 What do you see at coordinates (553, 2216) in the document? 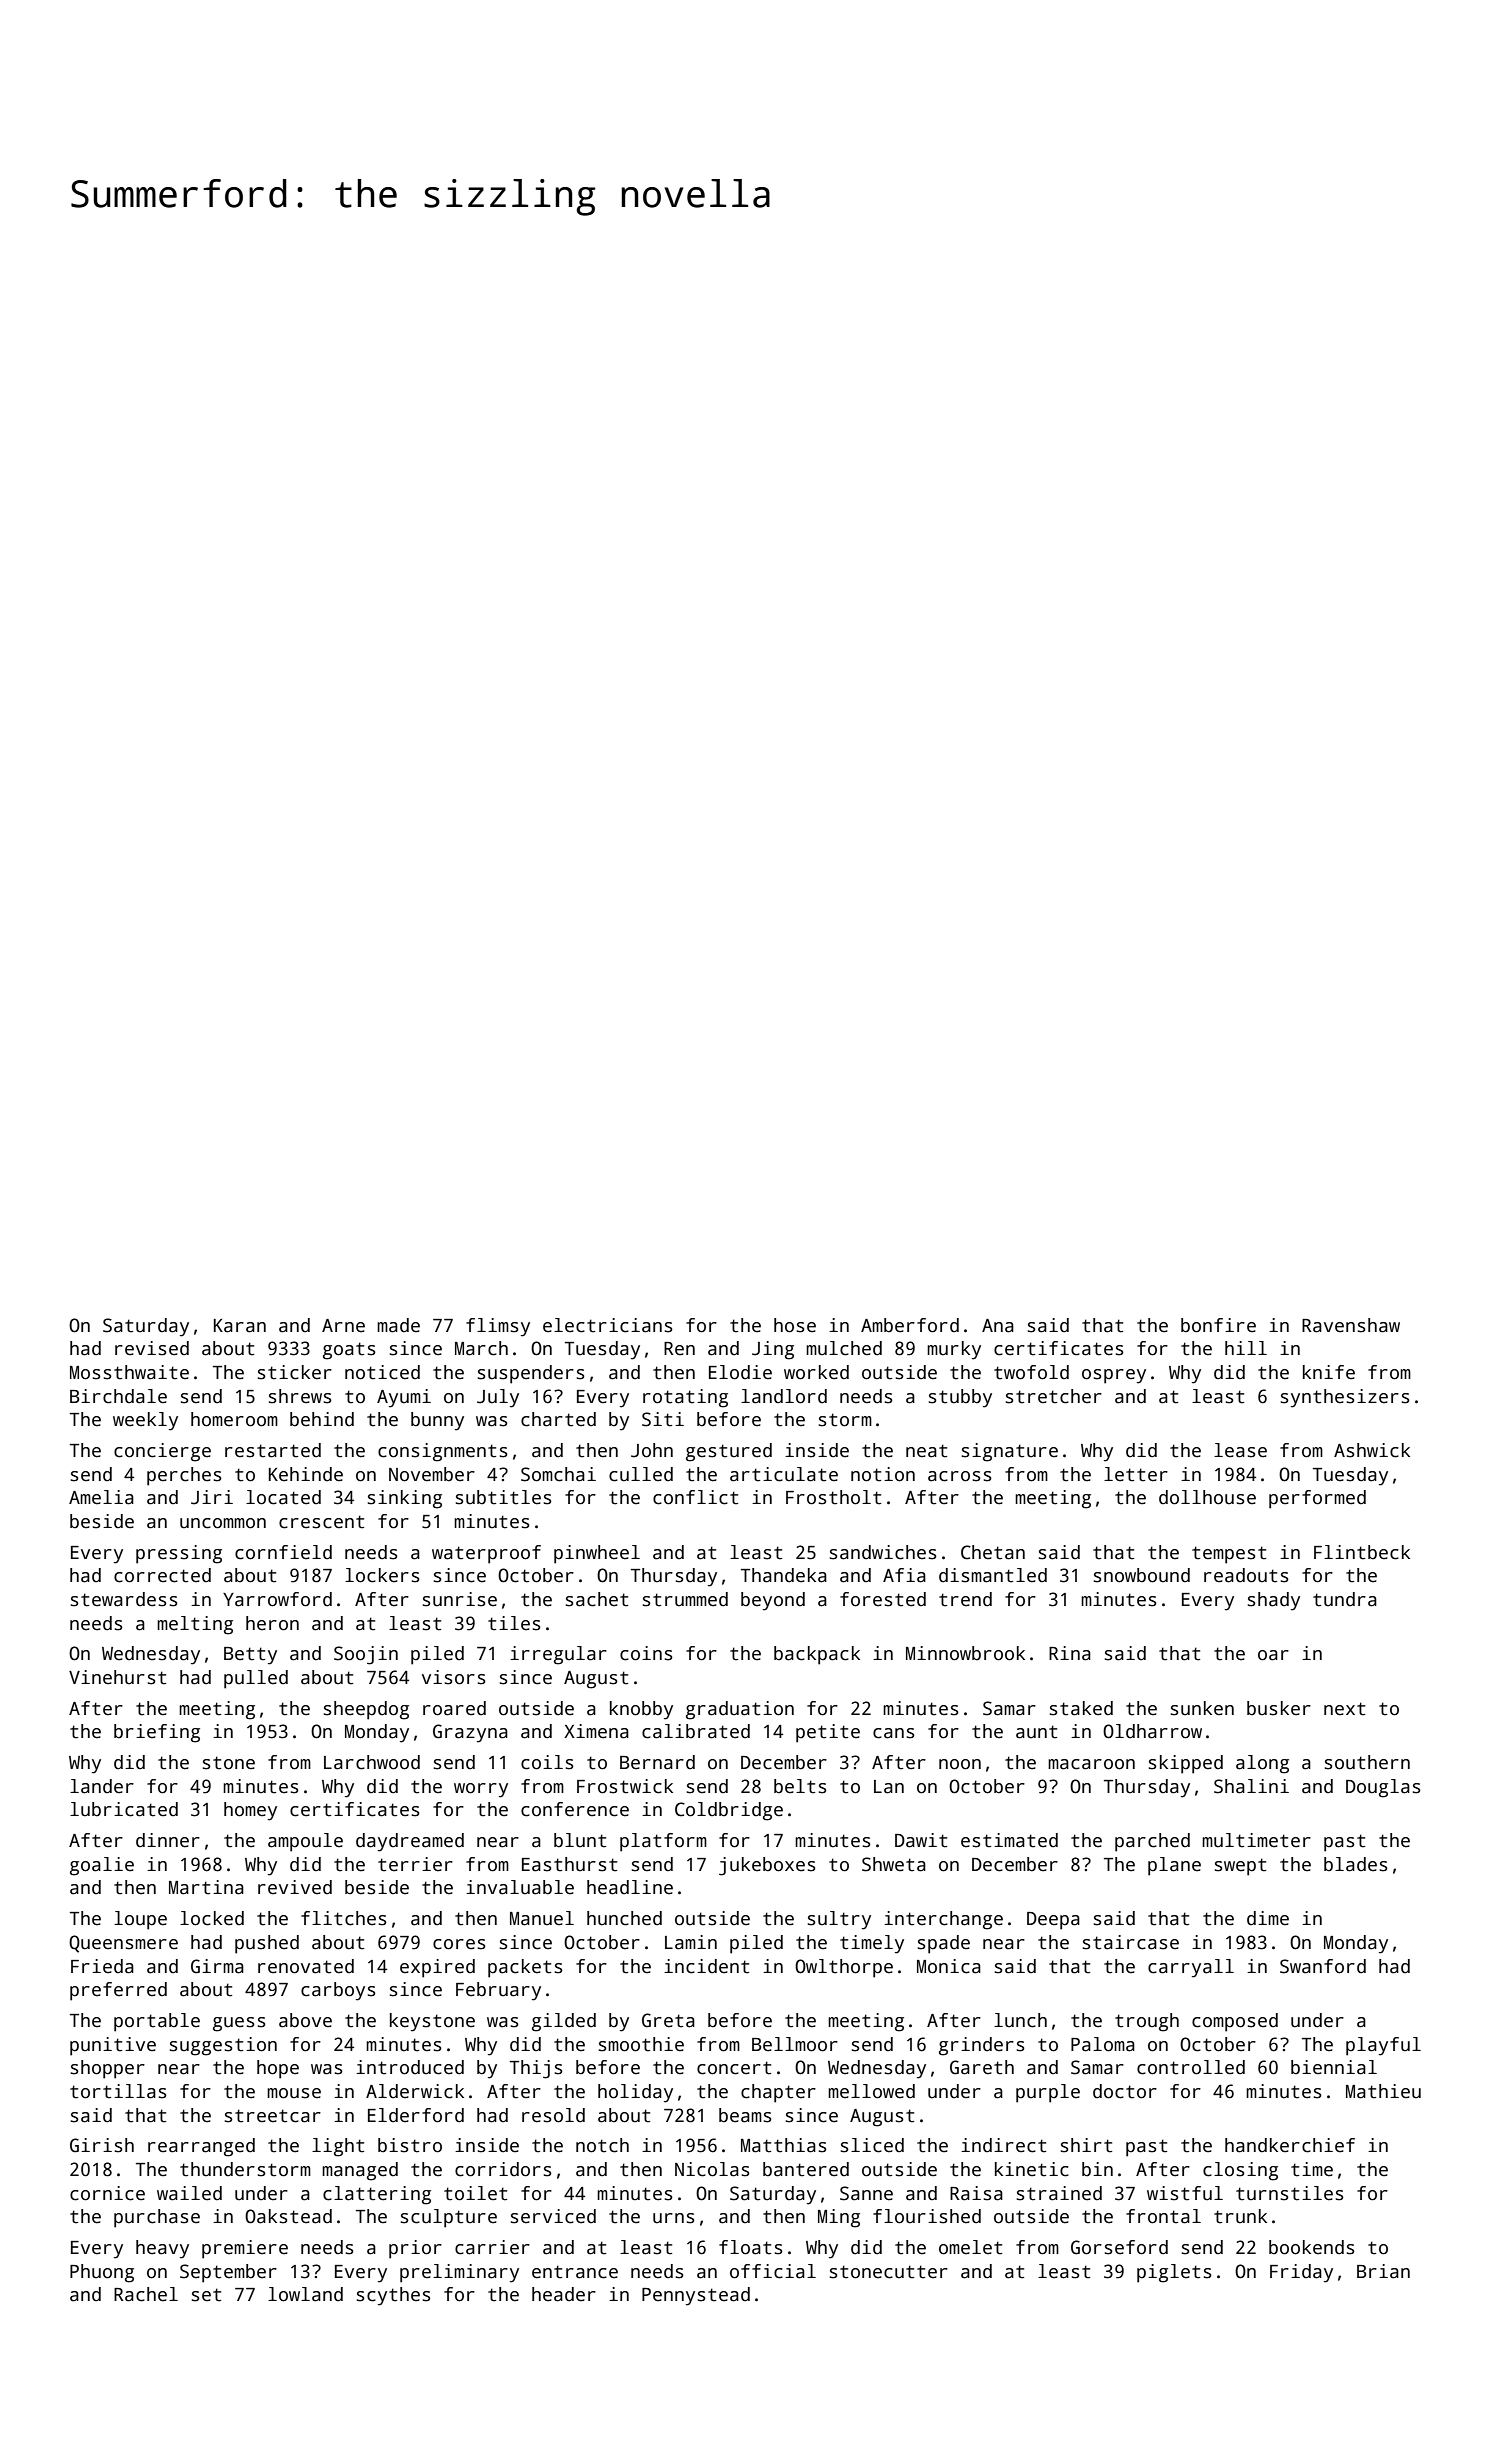
I see `serviced` at bounding box center [553, 2216].
